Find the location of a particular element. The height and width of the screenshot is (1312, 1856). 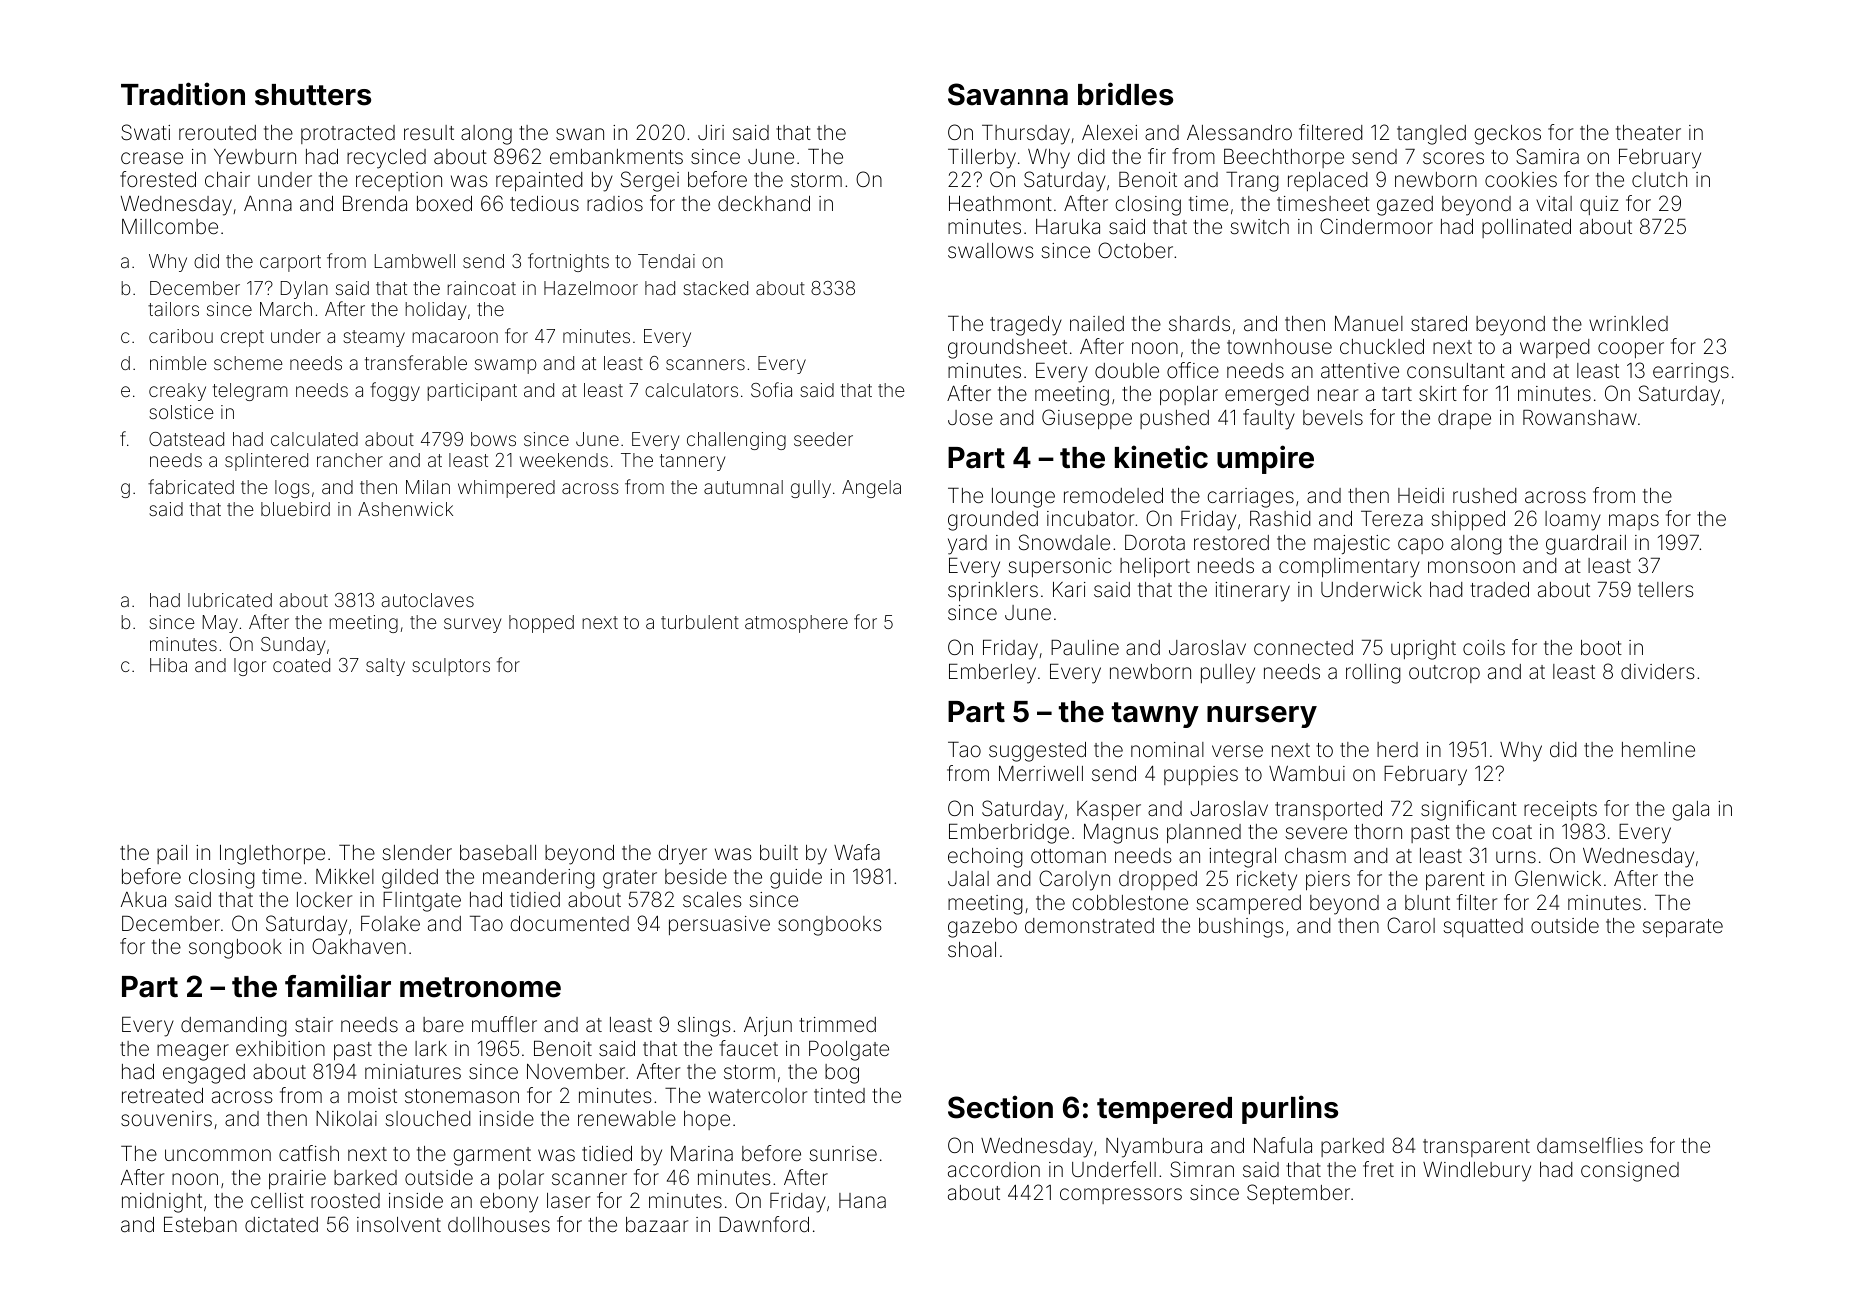

splintered is located at coordinates (266, 462).
